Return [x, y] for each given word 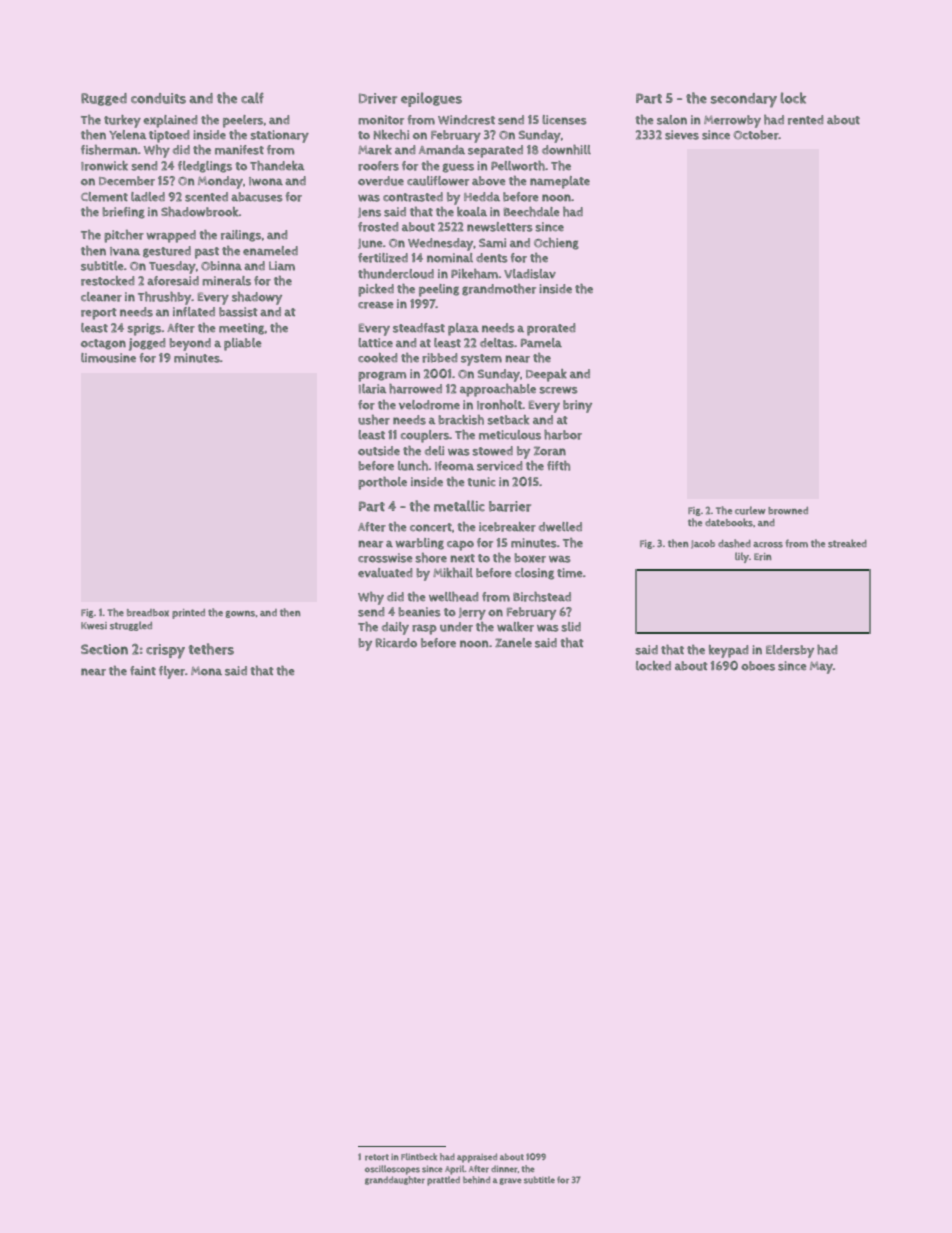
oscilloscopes [392, 1170]
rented [805, 120]
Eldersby [790, 651]
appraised [477, 1158]
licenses [564, 120]
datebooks [729, 522]
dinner [504, 1169]
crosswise [385, 558]
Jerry [472, 614]
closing [534, 574]
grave [510, 1181]
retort [377, 1157]
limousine [108, 358]
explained [170, 121]
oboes [758, 666]
